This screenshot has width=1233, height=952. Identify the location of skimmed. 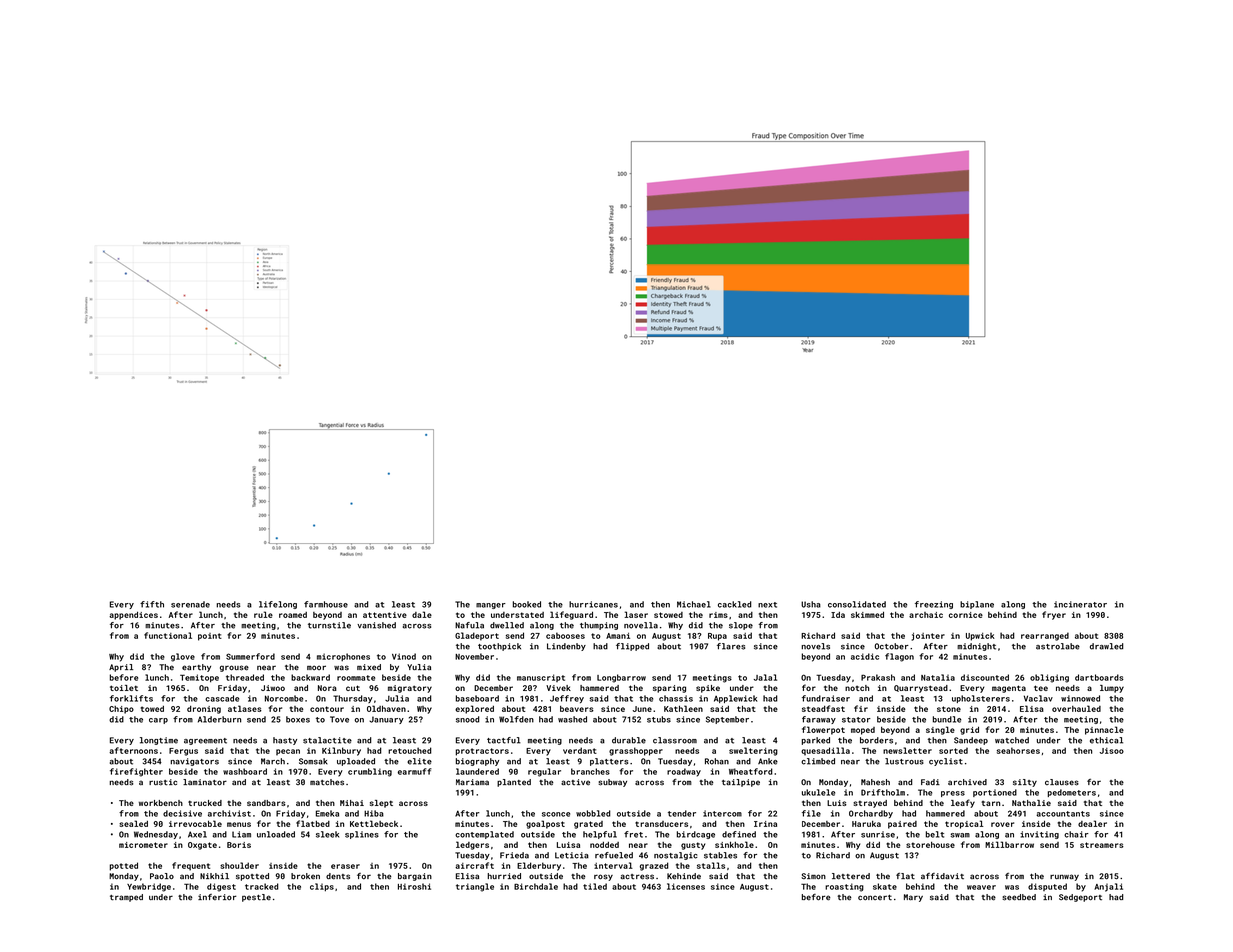
(867, 614).
